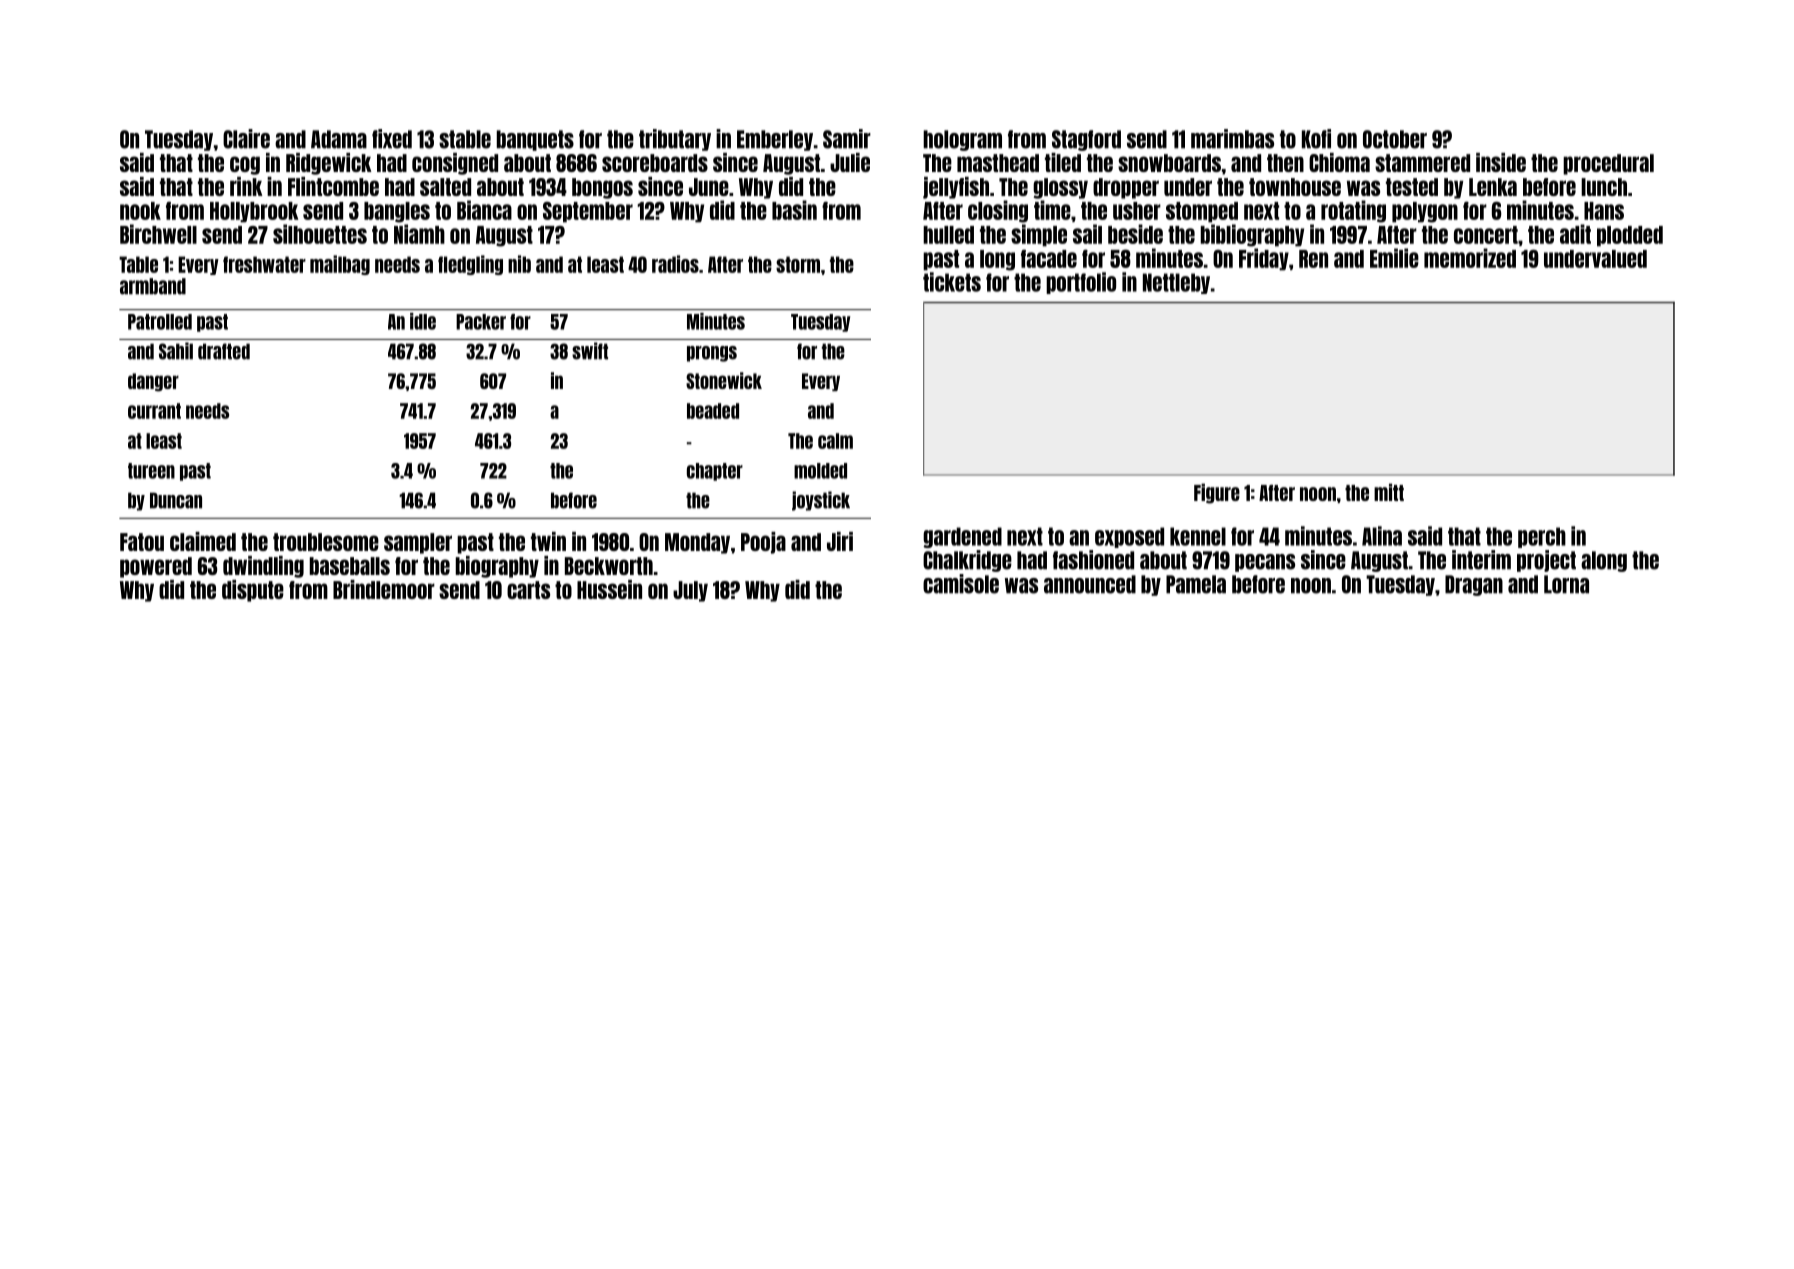  Describe the element at coordinates (821, 501) in the page. I see `joystick` at that location.
